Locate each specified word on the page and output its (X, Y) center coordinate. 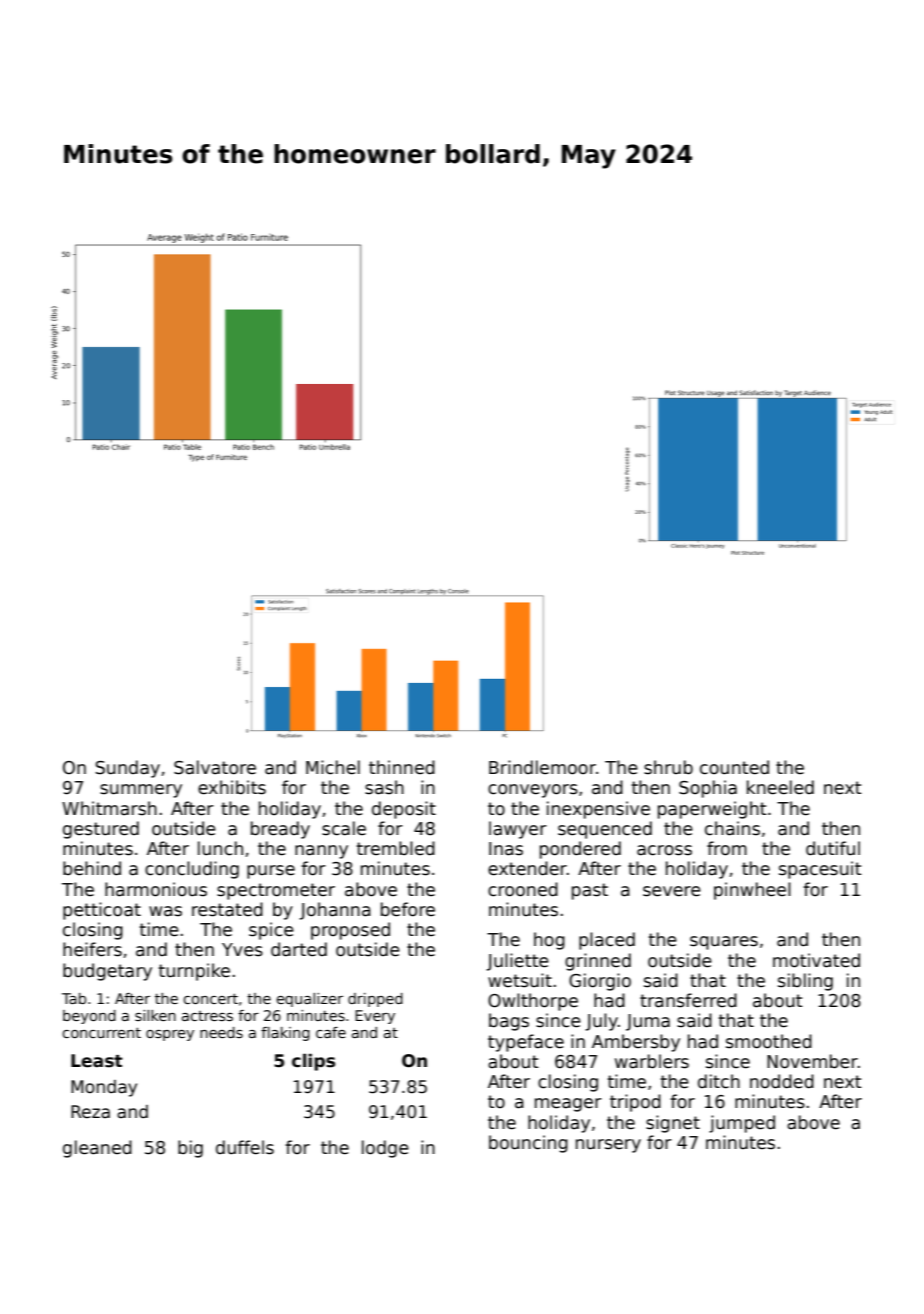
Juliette (517, 962)
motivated (816, 960)
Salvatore (215, 767)
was (165, 911)
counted (734, 767)
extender (527, 868)
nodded (782, 1081)
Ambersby (636, 1043)
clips (313, 1062)
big (190, 1149)
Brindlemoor (542, 767)
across (664, 850)
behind (92, 868)
